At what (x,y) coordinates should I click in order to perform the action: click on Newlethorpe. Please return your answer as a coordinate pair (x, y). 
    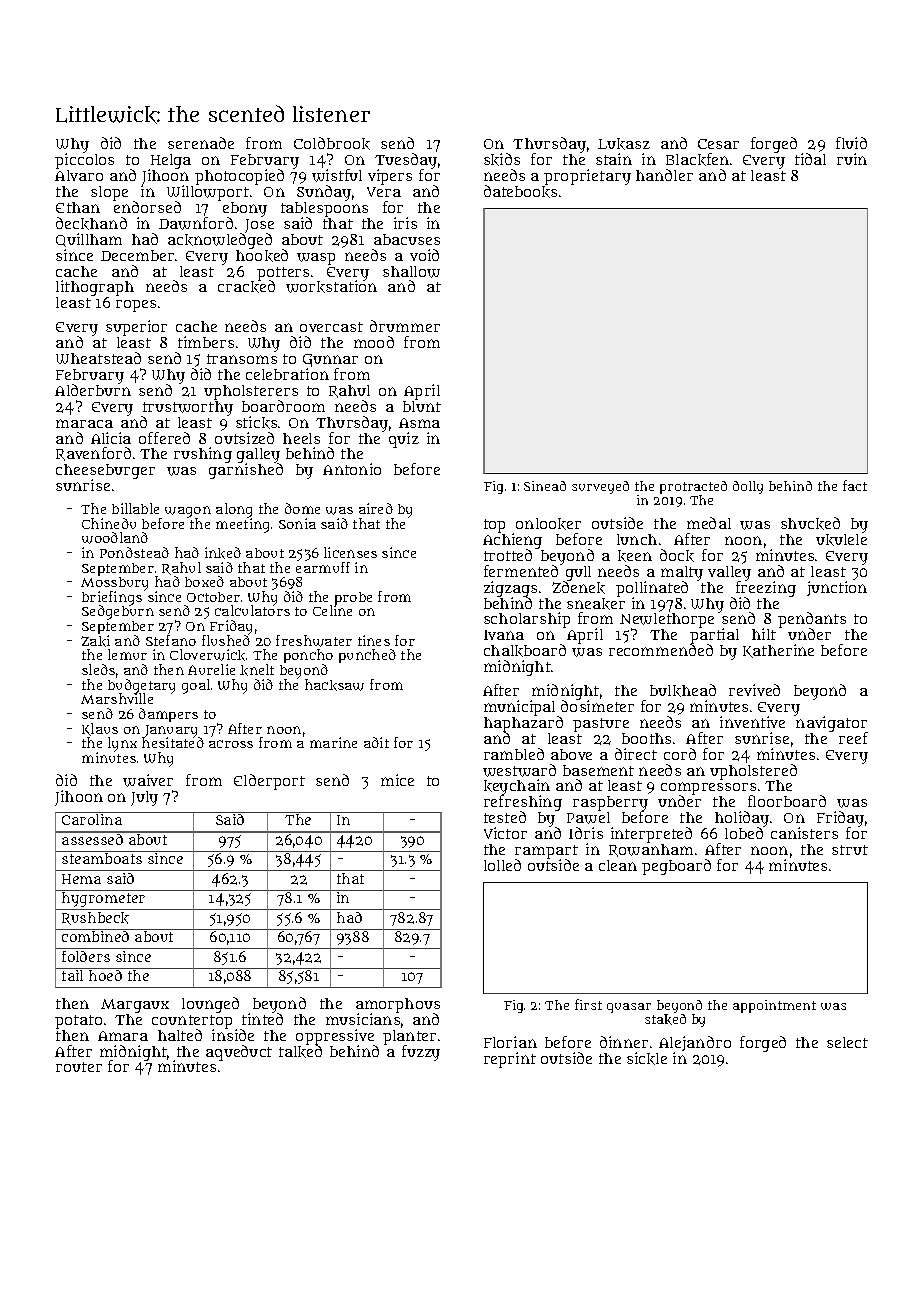
    Looking at the image, I should click on (667, 621).
